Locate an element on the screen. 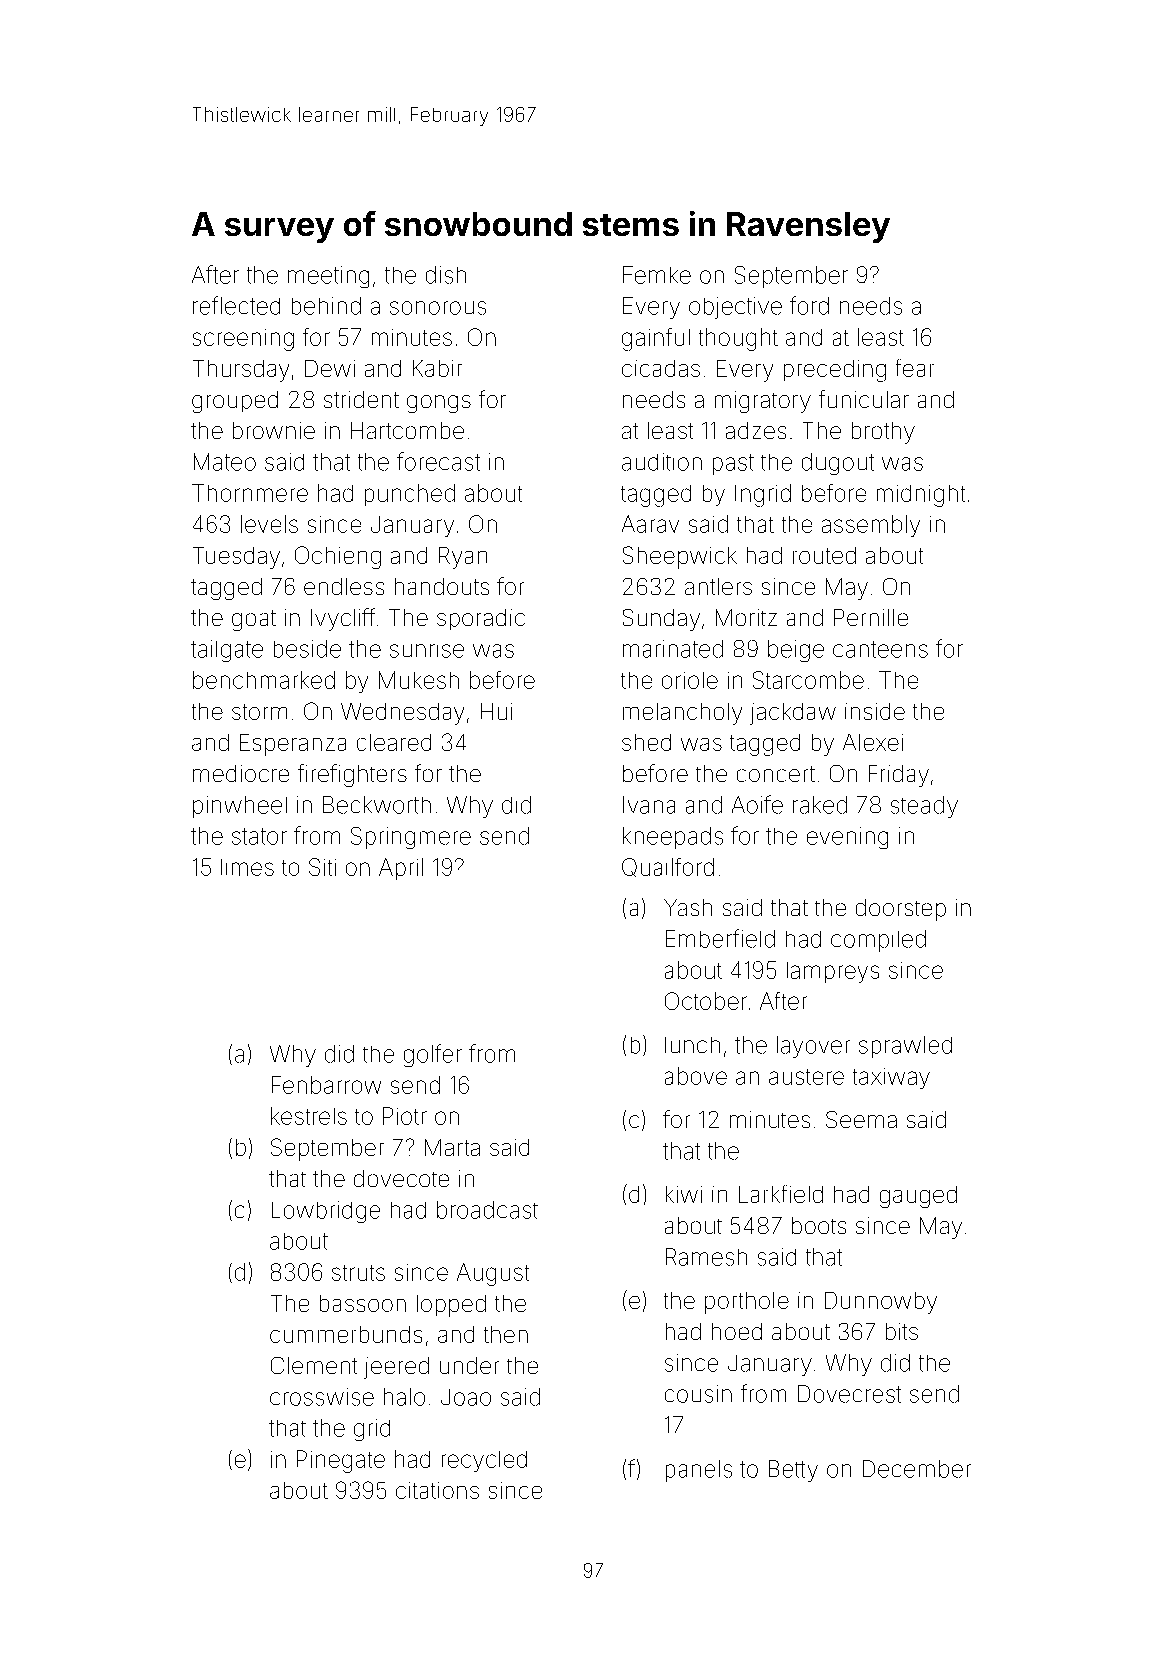 This screenshot has height=1654, width=1165. levels is located at coordinates (269, 524).
